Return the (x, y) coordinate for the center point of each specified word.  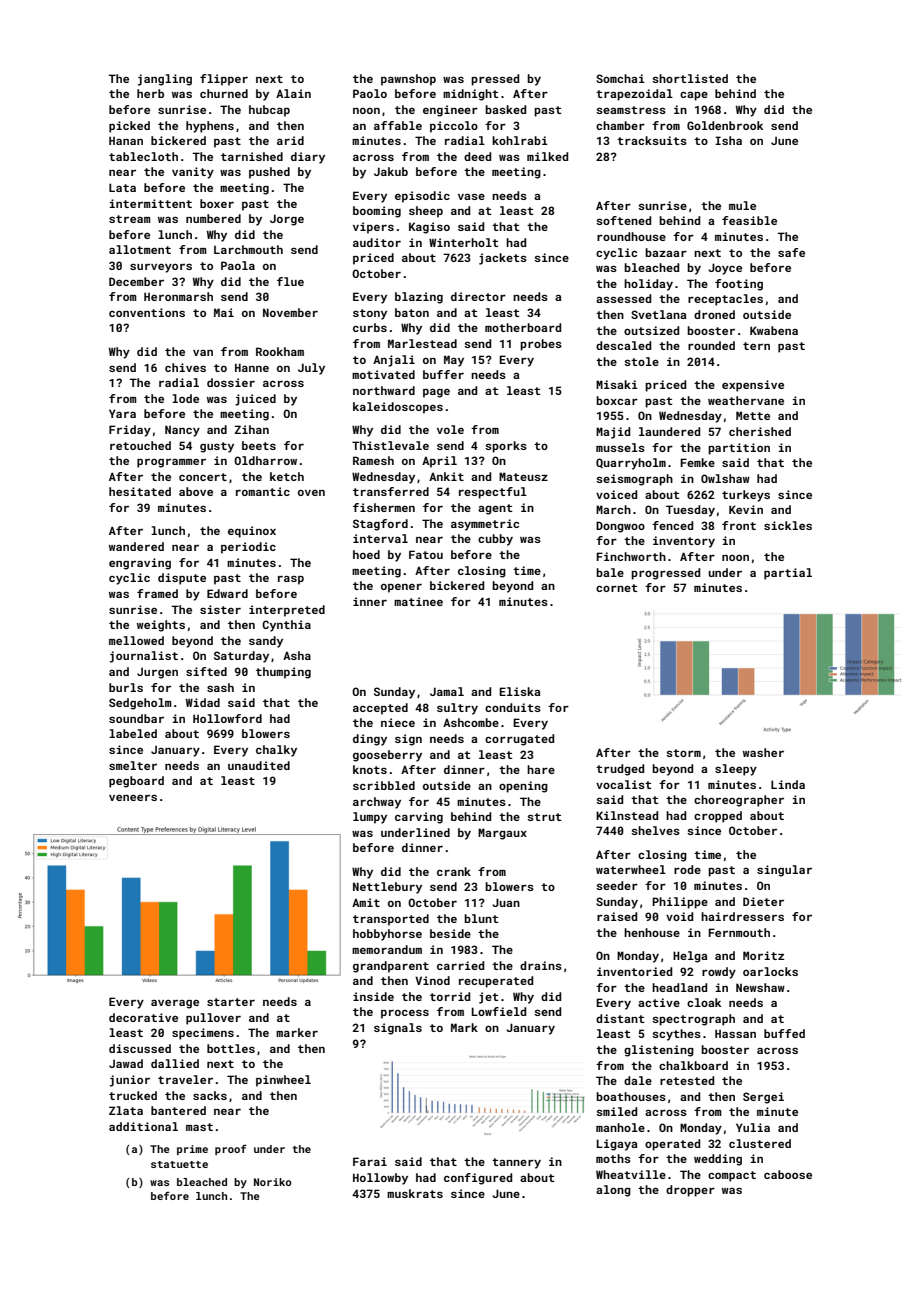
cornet (617, 588)
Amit (366, 902)
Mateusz (523, 476)
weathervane (746, 400)
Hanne (252, 367)
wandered (136, 546)
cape (694, 96)
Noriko (273, 1182)
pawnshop (408, 80)
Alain (293, 93)
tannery (516, 1163)
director (478, 296)
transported (391, 920)
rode (687, 869)
